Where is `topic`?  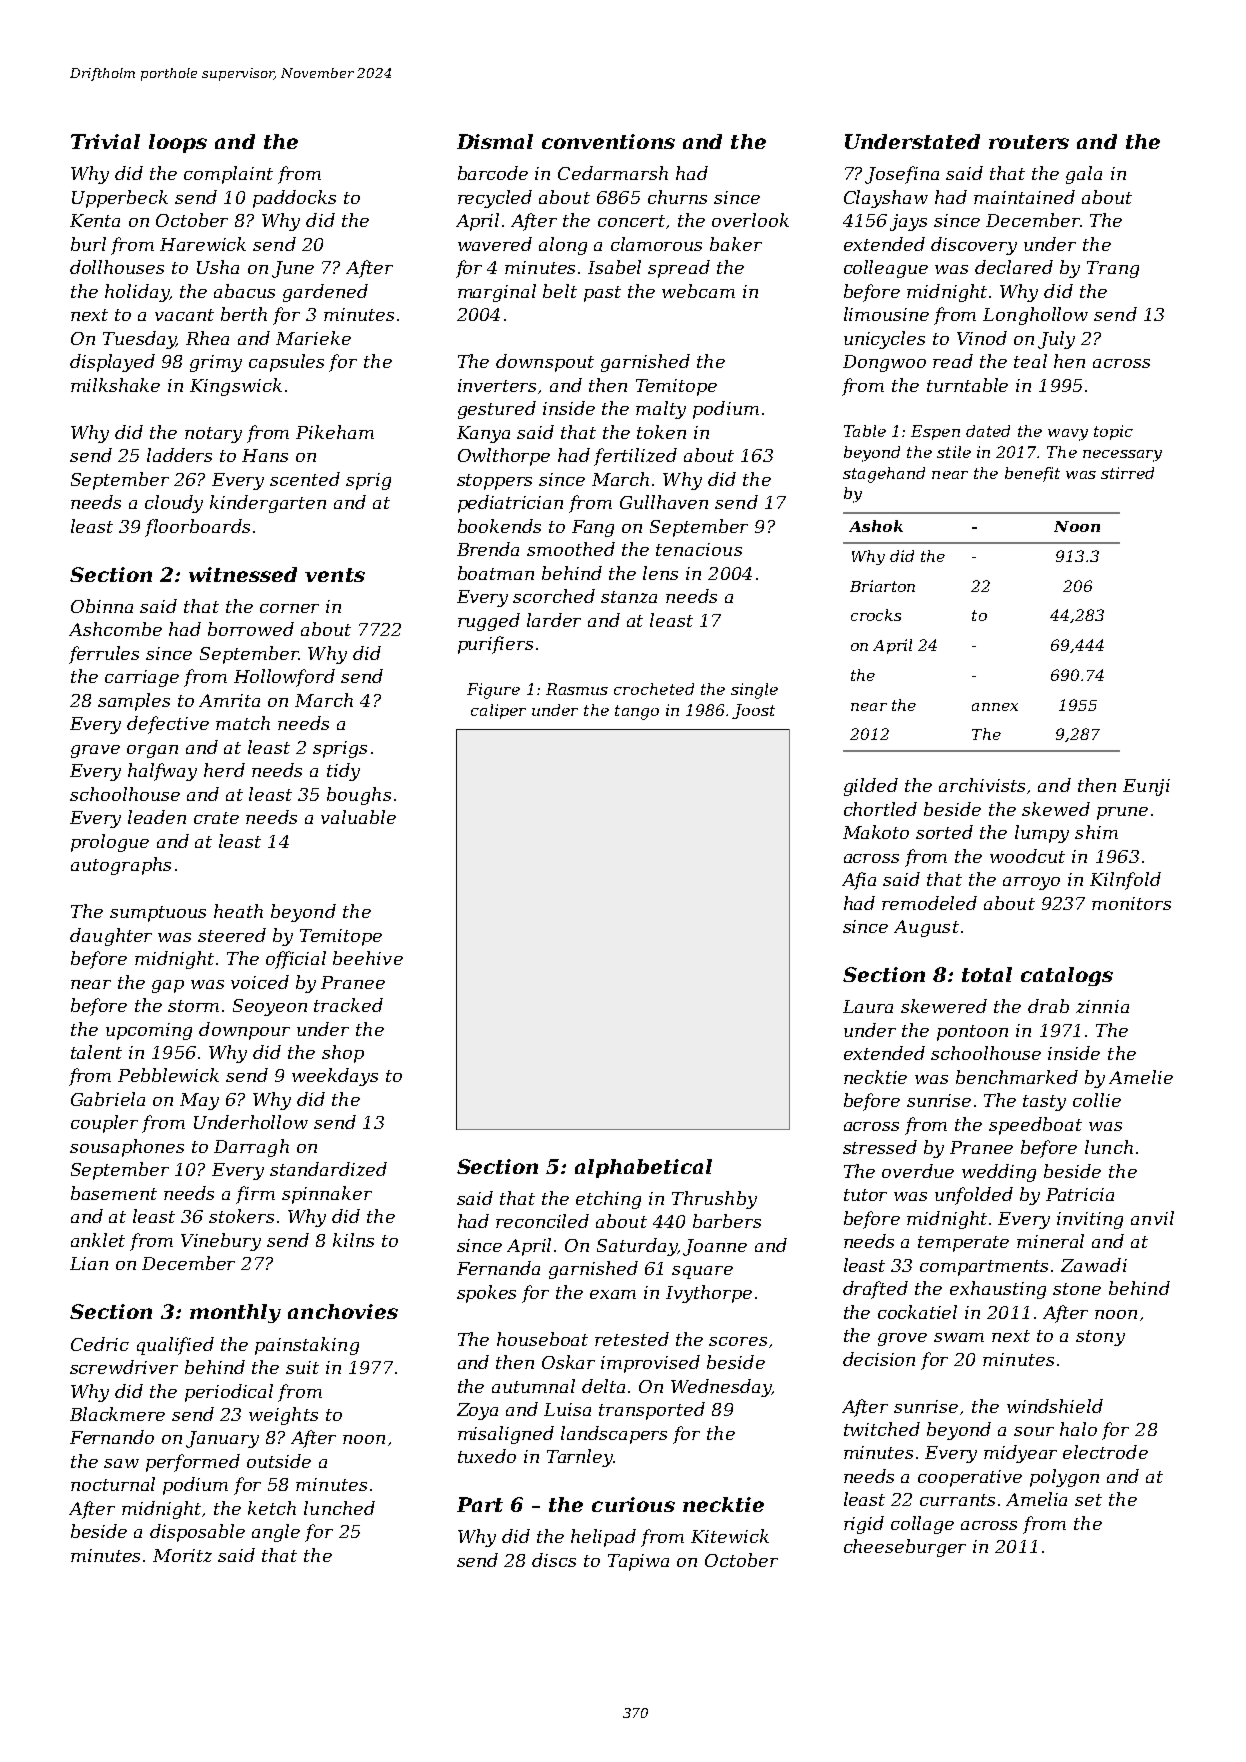 topic is located at coordinates (1113, 432).
